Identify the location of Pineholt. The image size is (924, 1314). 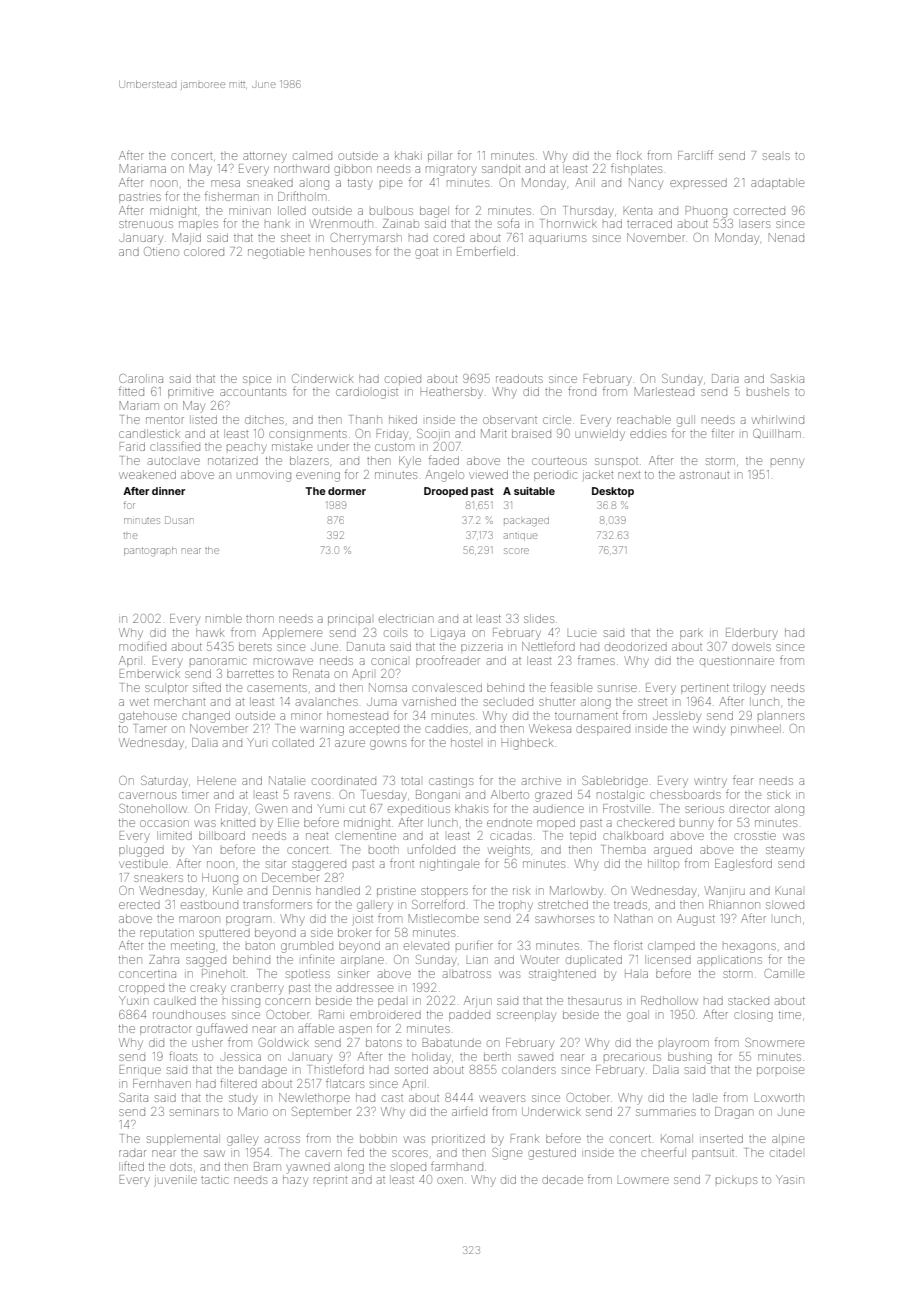
(223, 973).
